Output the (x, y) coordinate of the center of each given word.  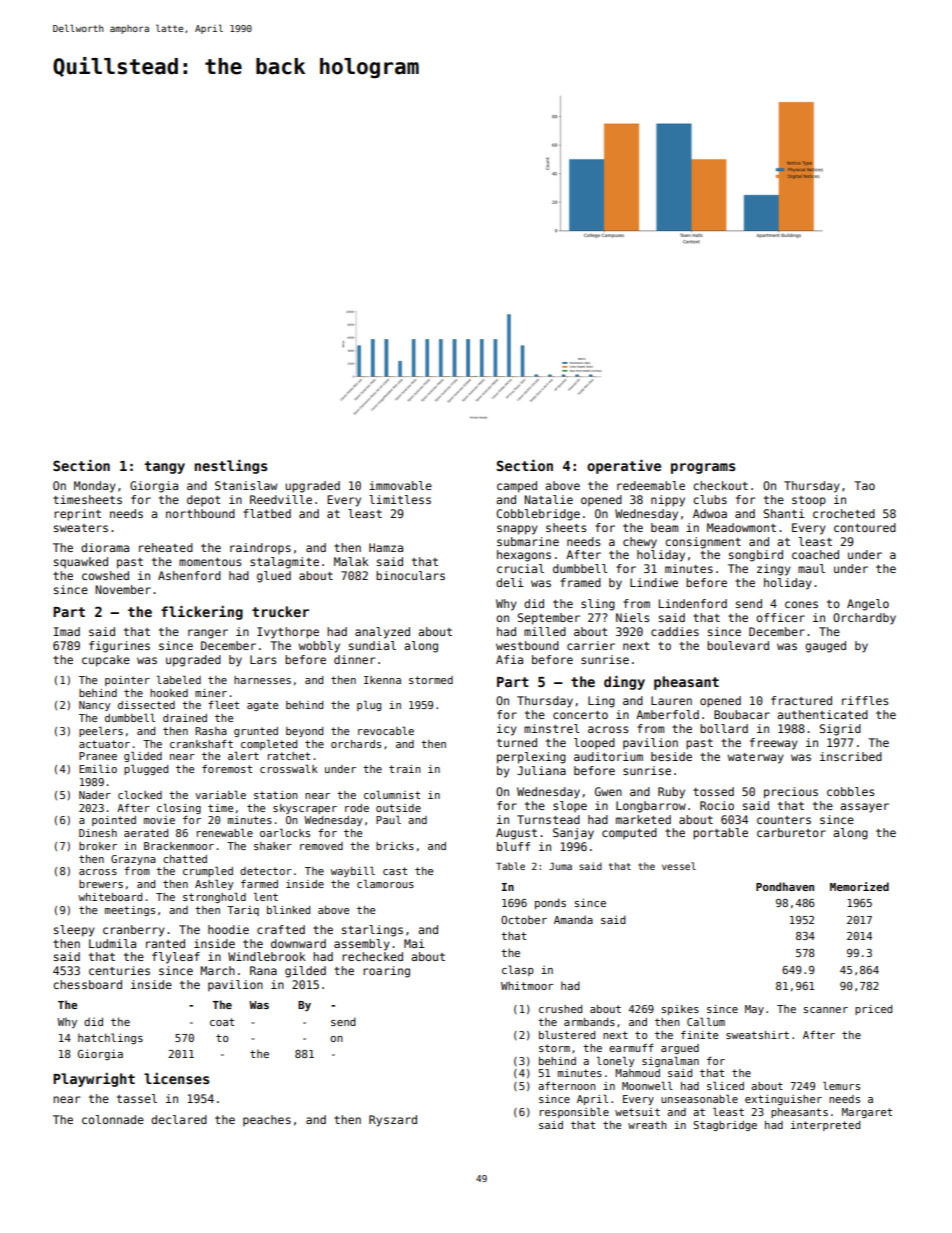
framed (580, 582)
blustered (567, 1034)
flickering (202, 613)
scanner (825, 1010)
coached (815, 554)
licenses (176, 1078)
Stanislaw (246, 485)
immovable (400, 485)
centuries (119, 970)
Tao (864, 485)
